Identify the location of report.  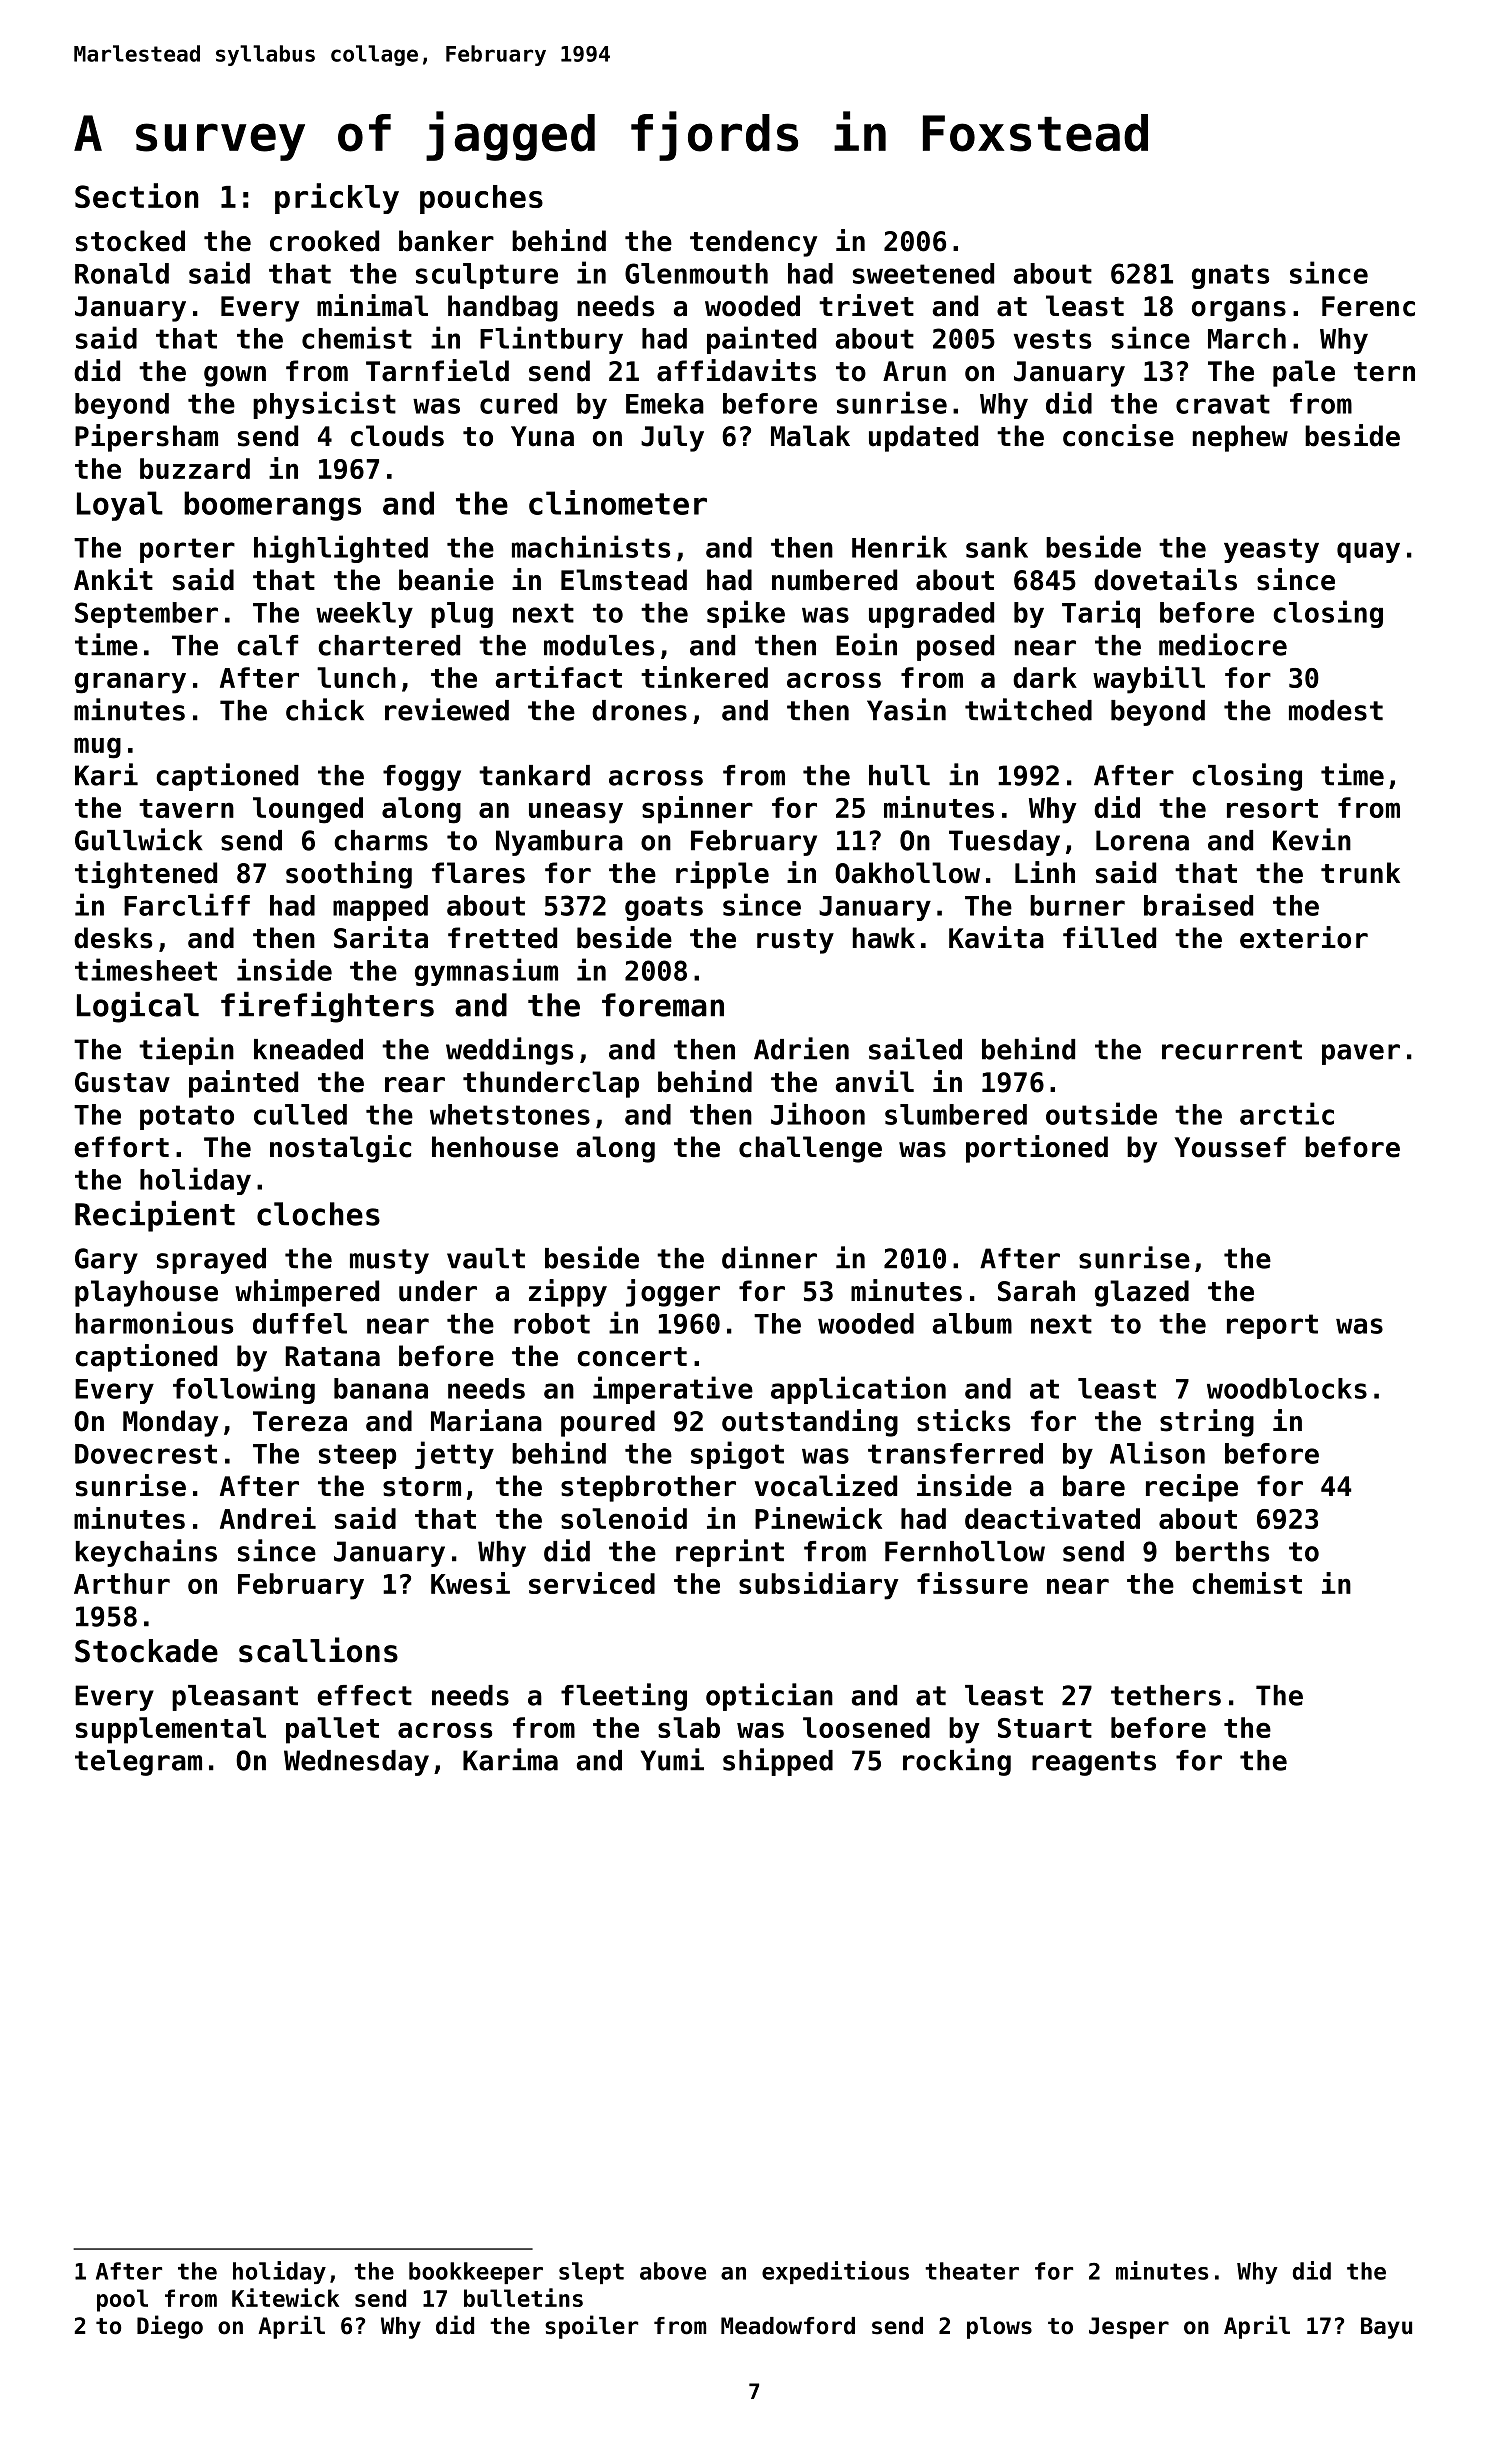
(1272, 1326).
